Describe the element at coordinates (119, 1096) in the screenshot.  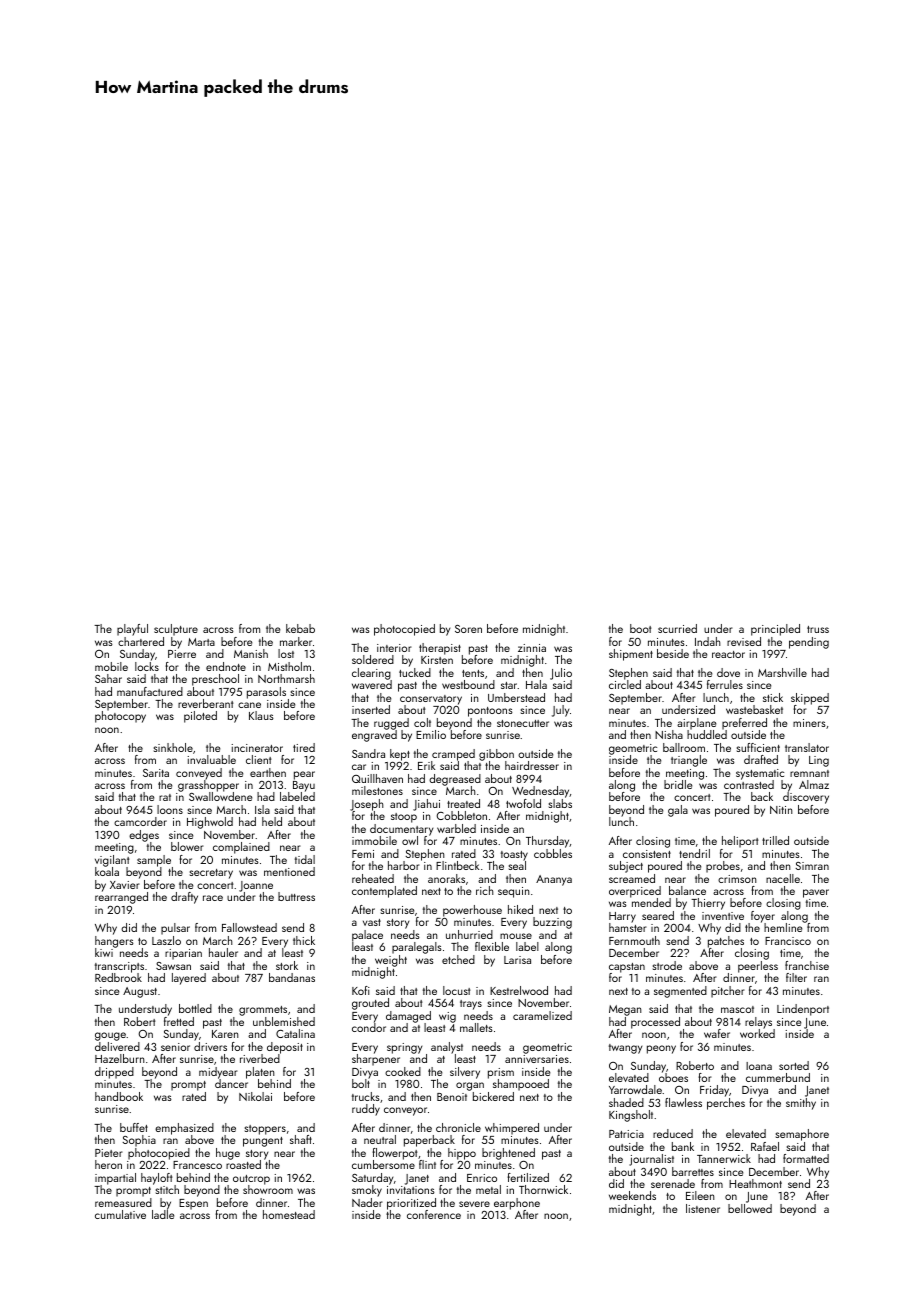
I see `handbook` at that location.
